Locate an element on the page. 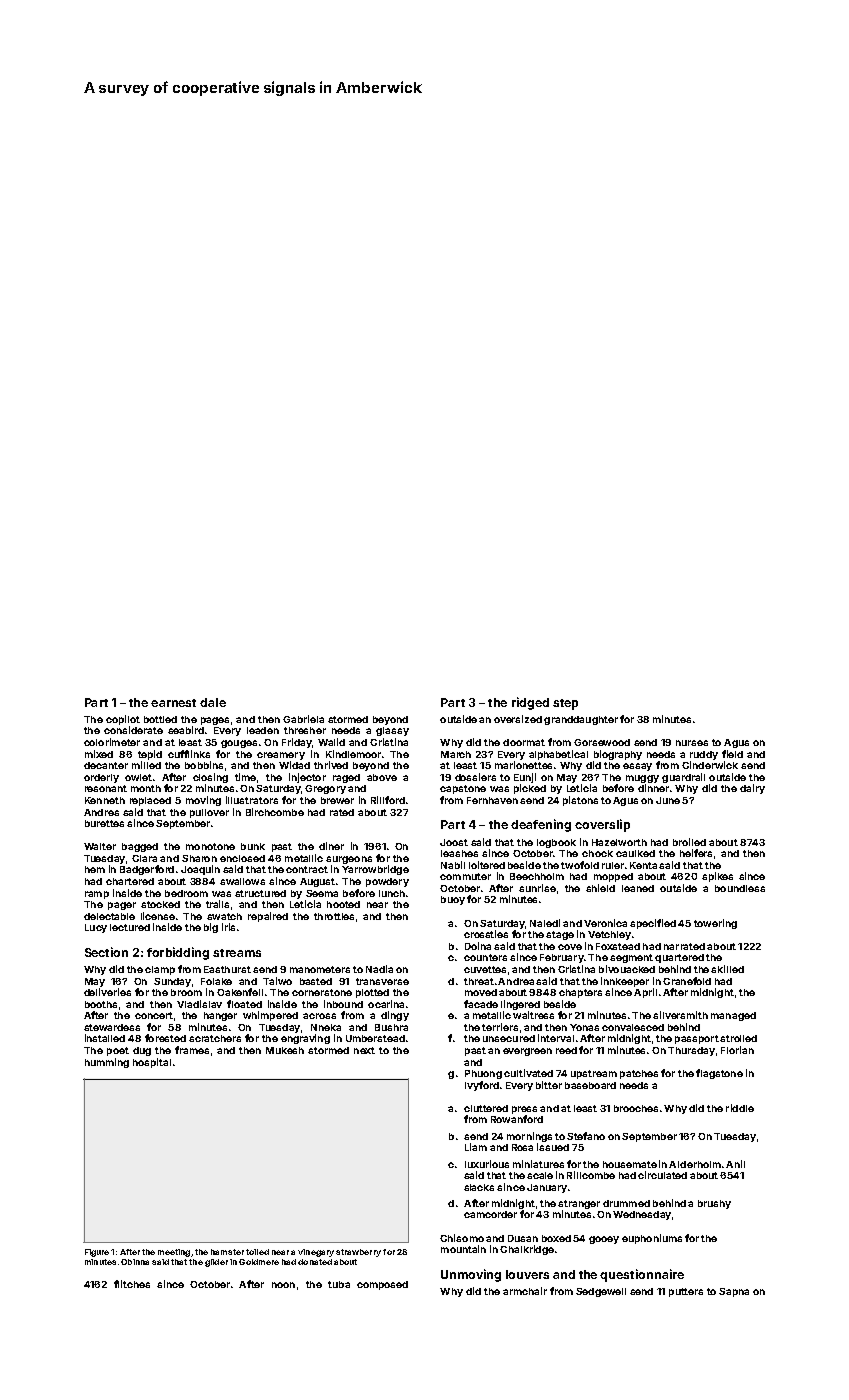 The height and width of the document is (1400, 849). ridged is located at coordinates (530, 703).
